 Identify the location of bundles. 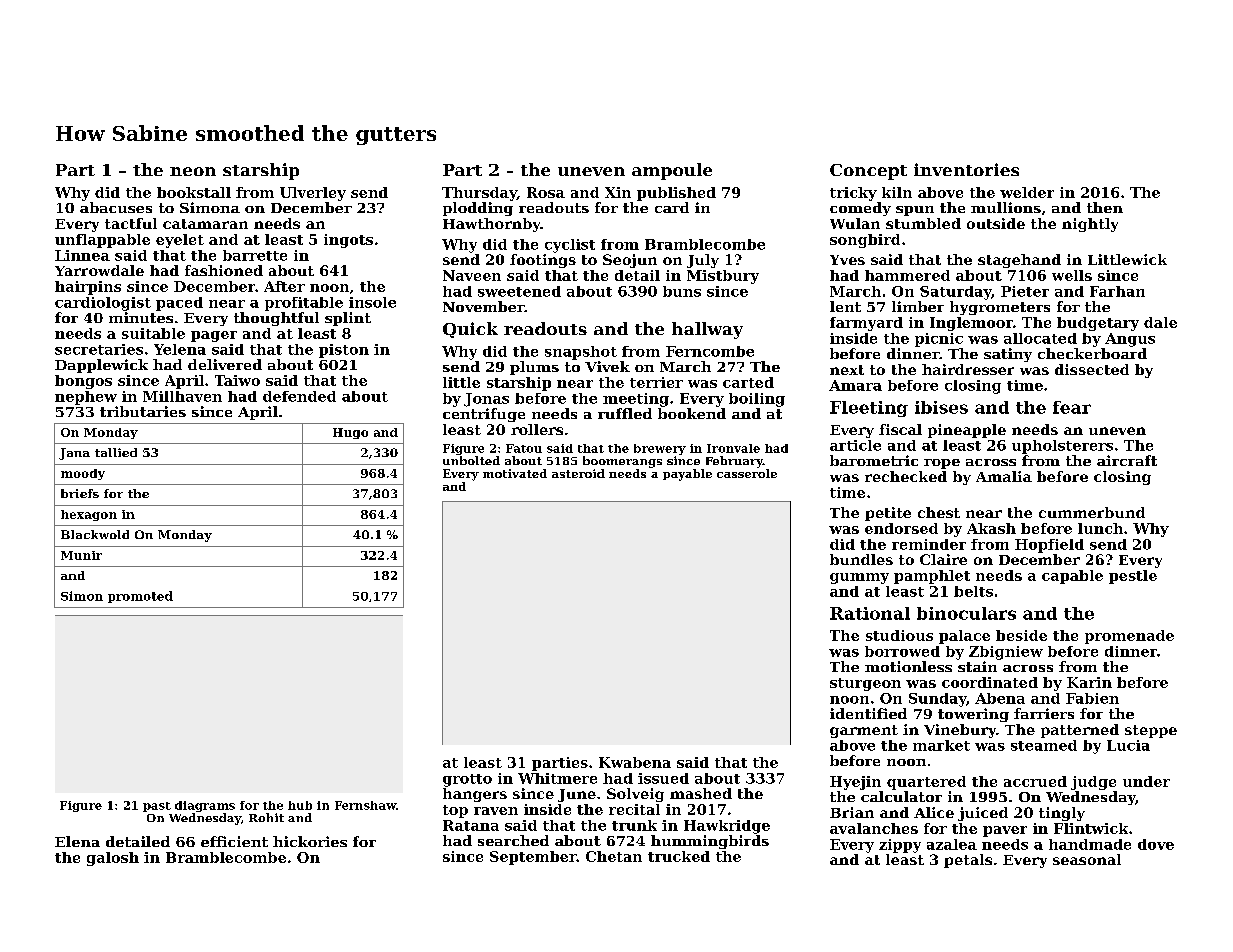
(861, 559).
